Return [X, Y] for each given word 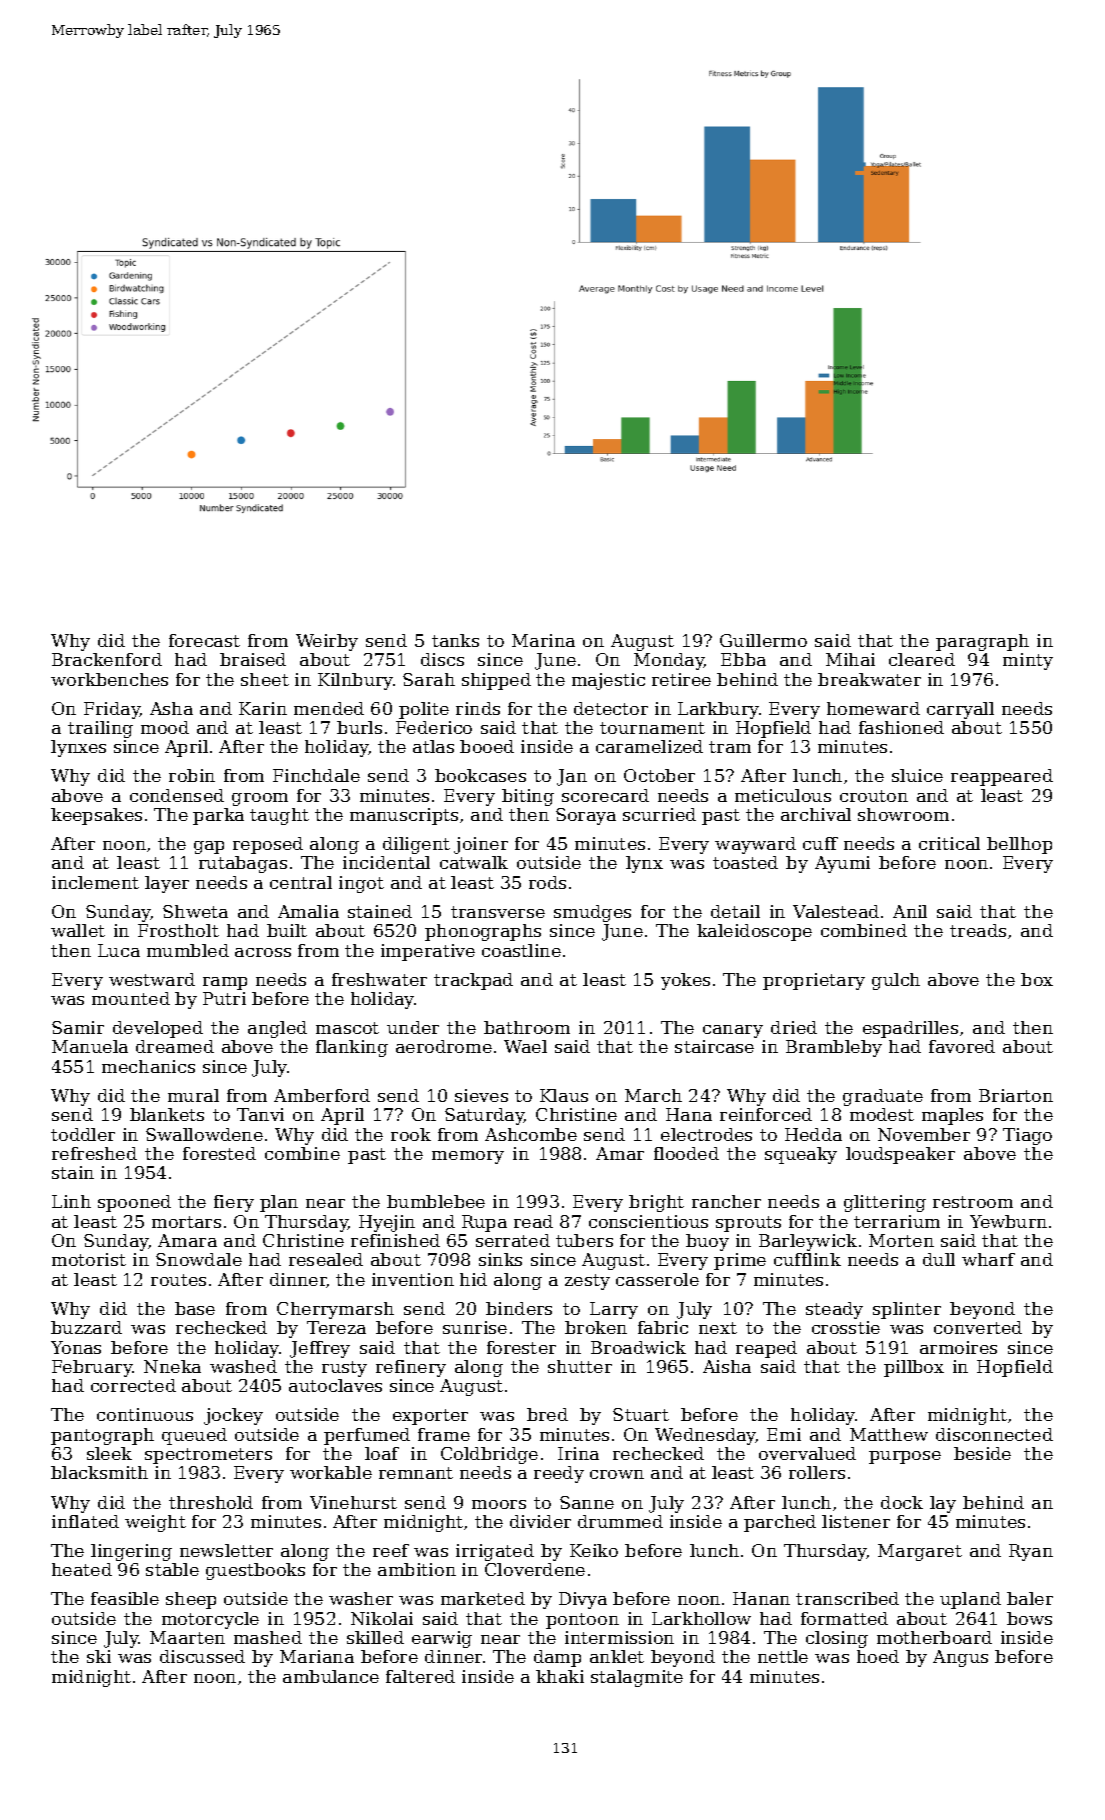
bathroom [527, 1027]
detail [735, 911]
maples [952, 1116]
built [287, 930]
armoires [958, 1347]
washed [243, 1366]
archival [816, 814]
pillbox [914, 1368]
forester [521, 1347]
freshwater [379, 979]
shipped [496, 681]
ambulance [331, 1676]
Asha [171, 708]
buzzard [86, 1327]
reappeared [1002, 777]
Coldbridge [489, 1455]
